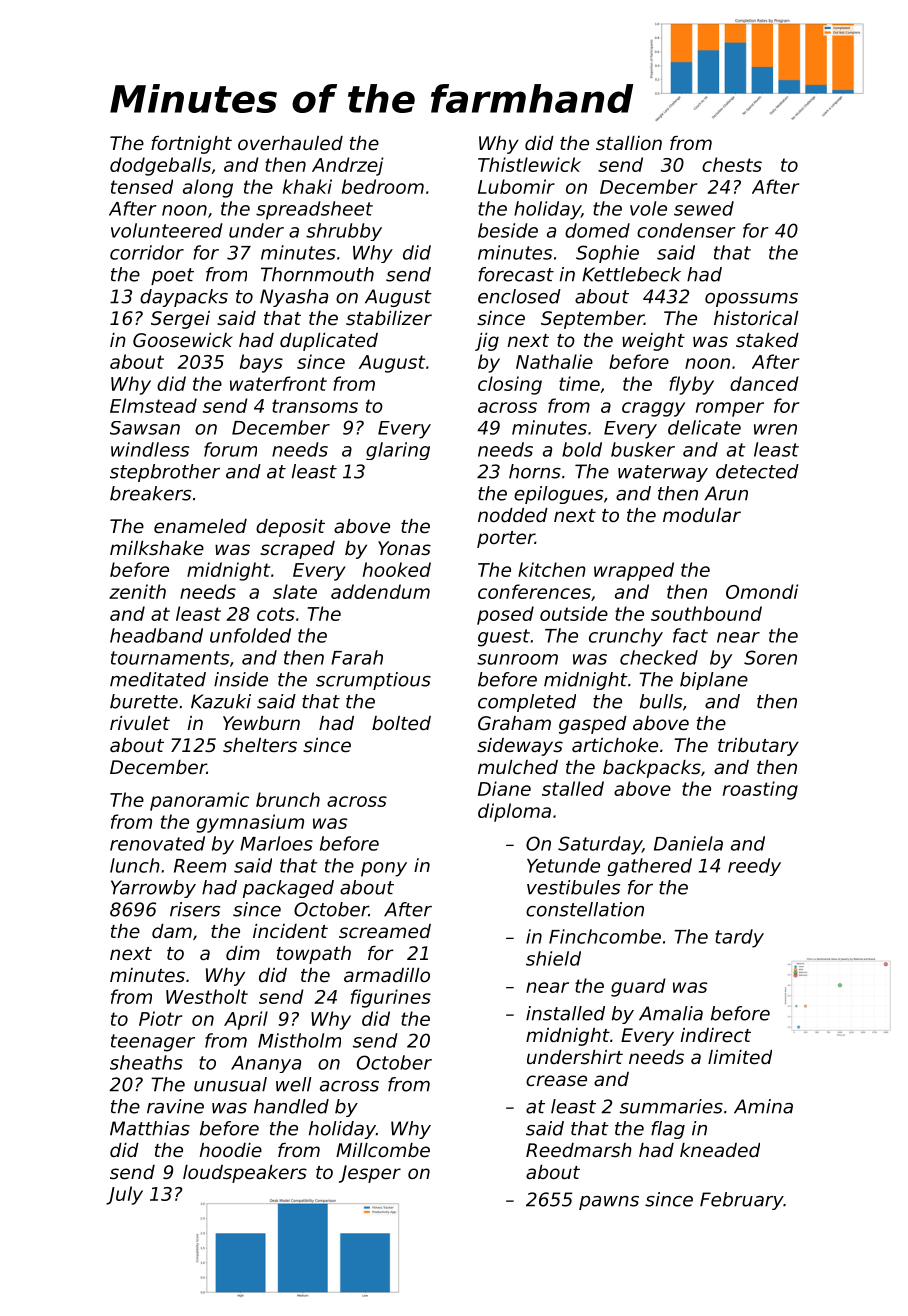  What do you see at coordinates (191, 145) in the screenshot?
I see `fortnight` at bounding box center [191, 145].
